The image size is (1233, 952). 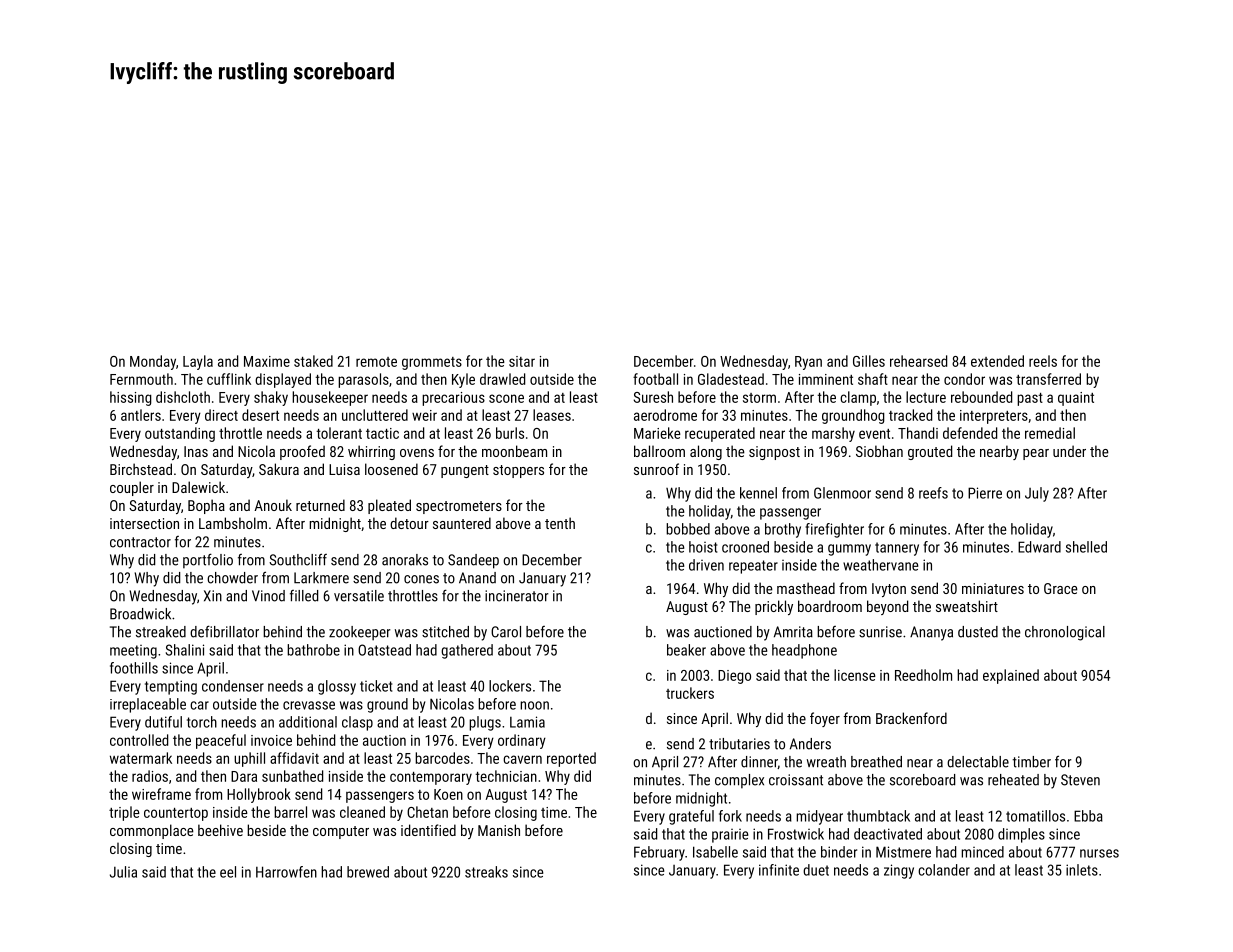 I want to click on reels, so click(x=1043, y=361).
